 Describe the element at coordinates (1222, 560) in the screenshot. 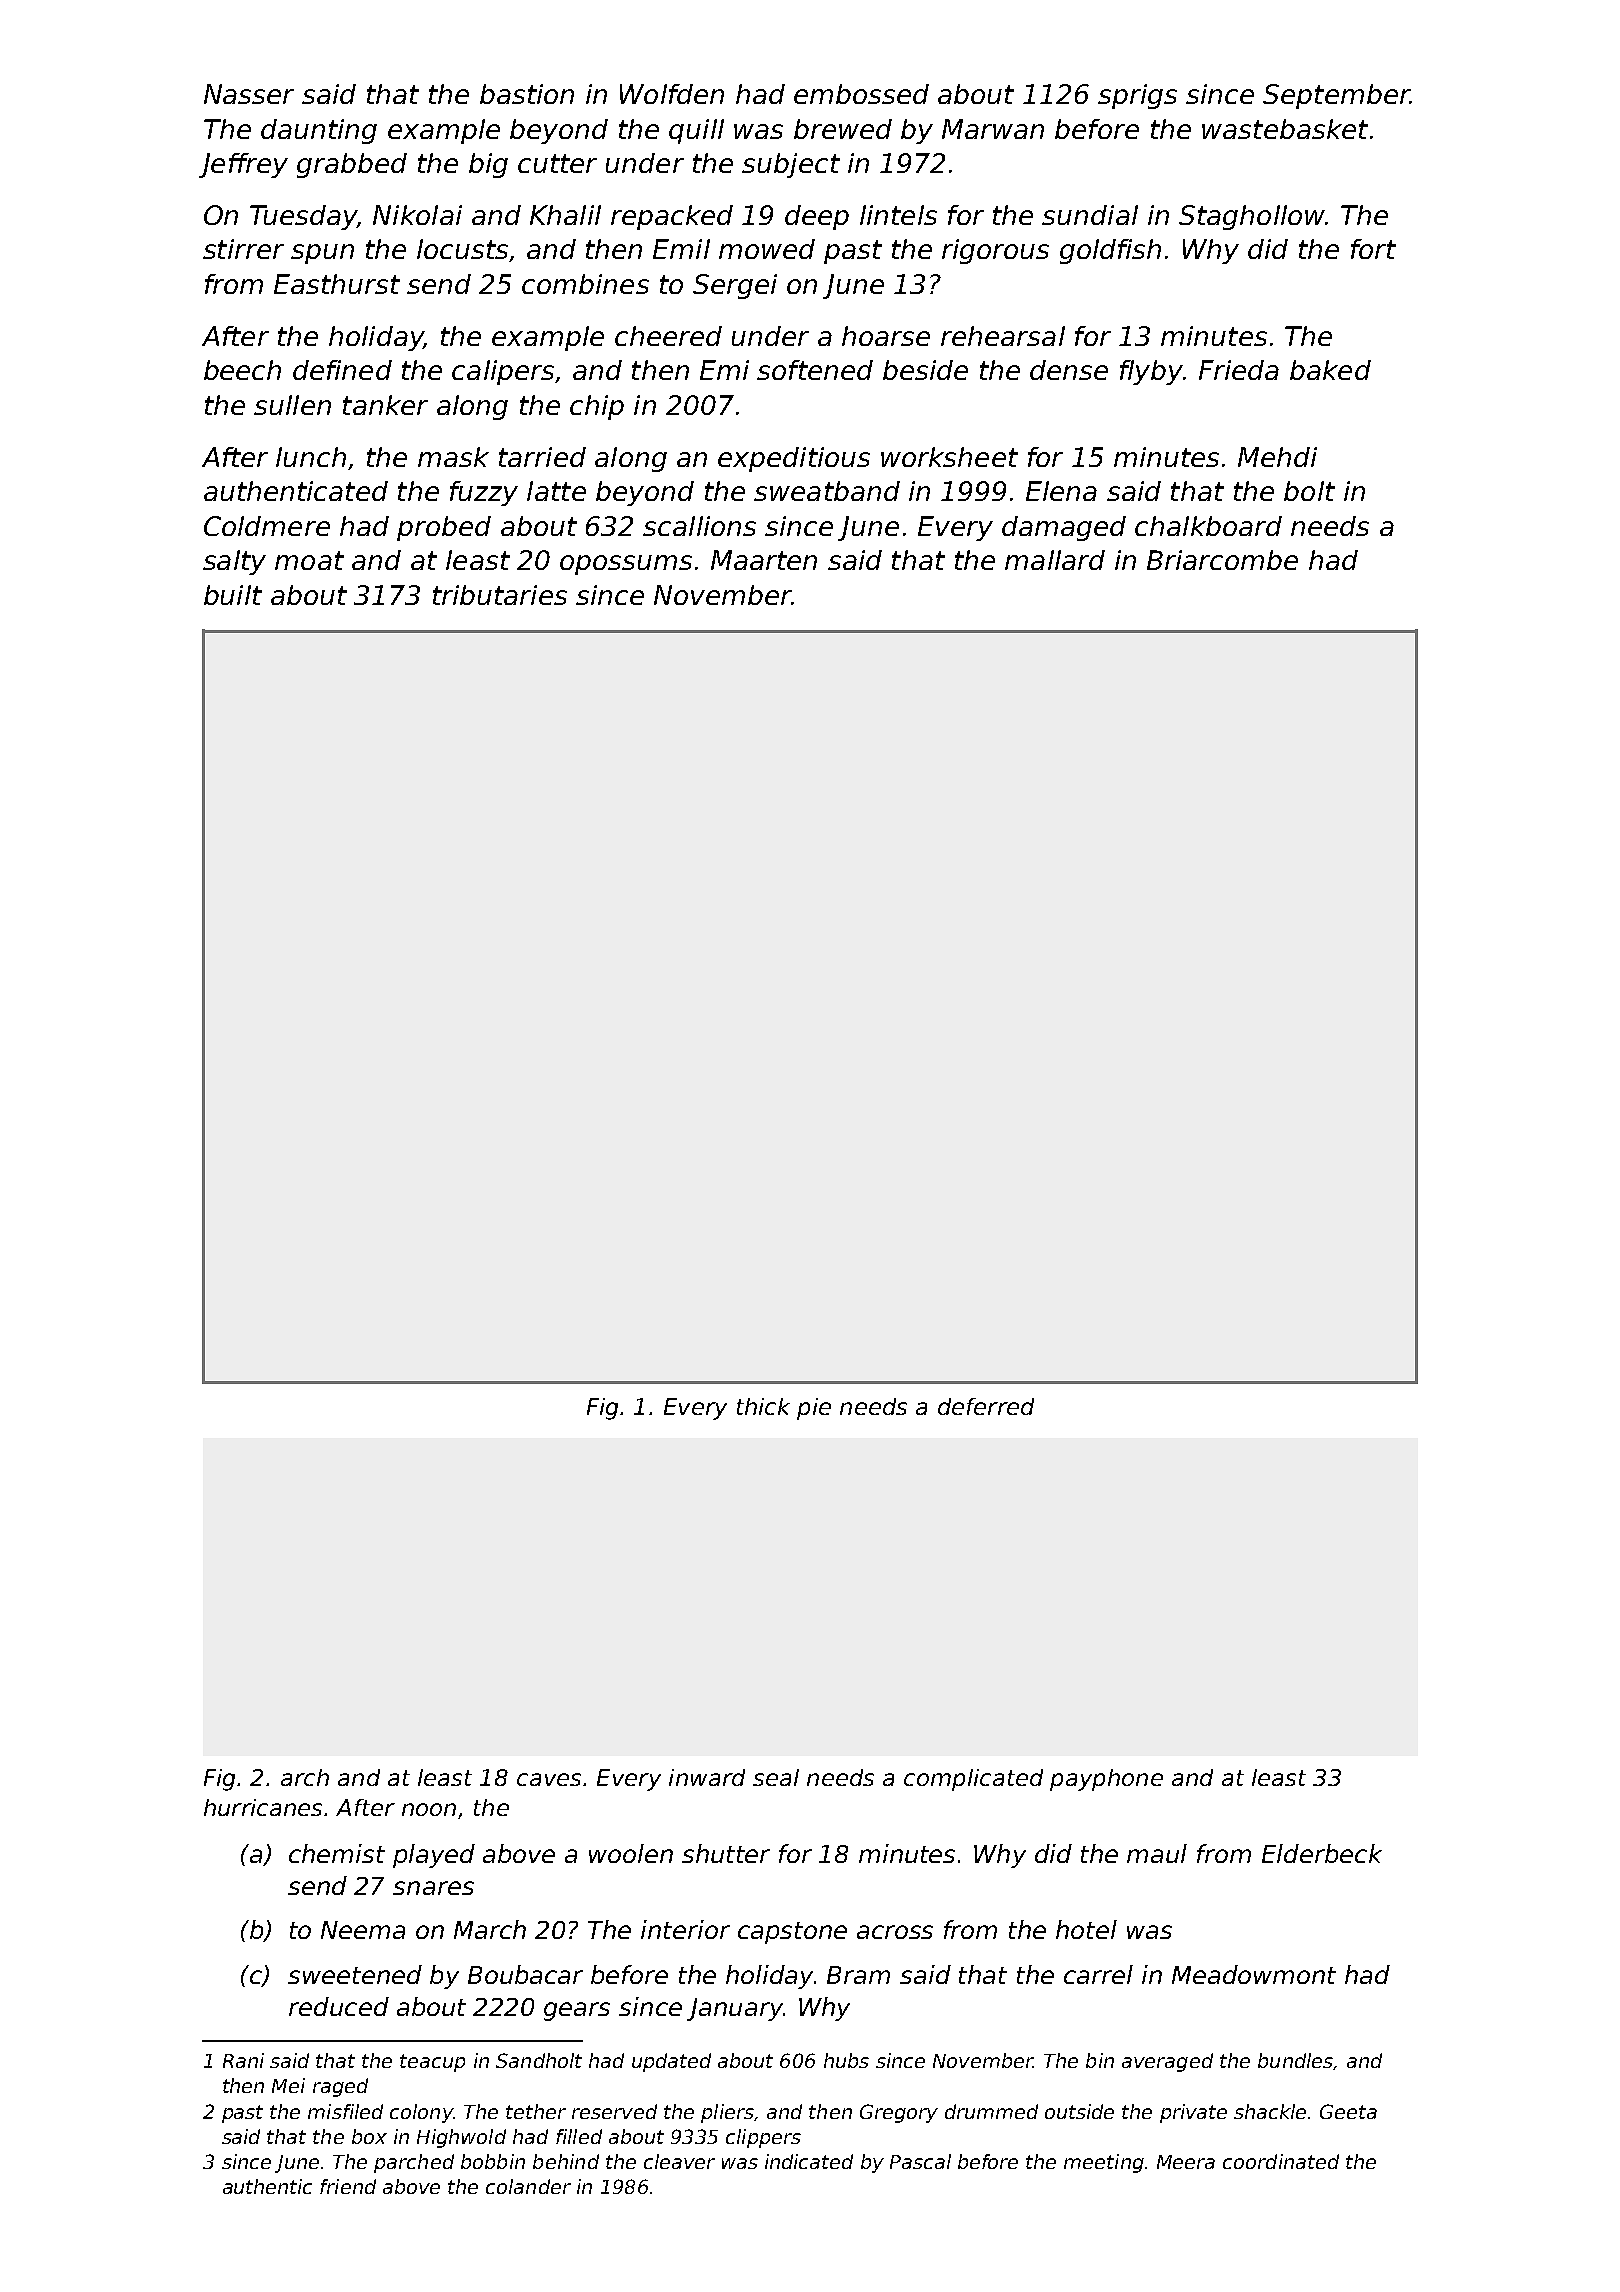

I see `Briarcombe` at that location.
